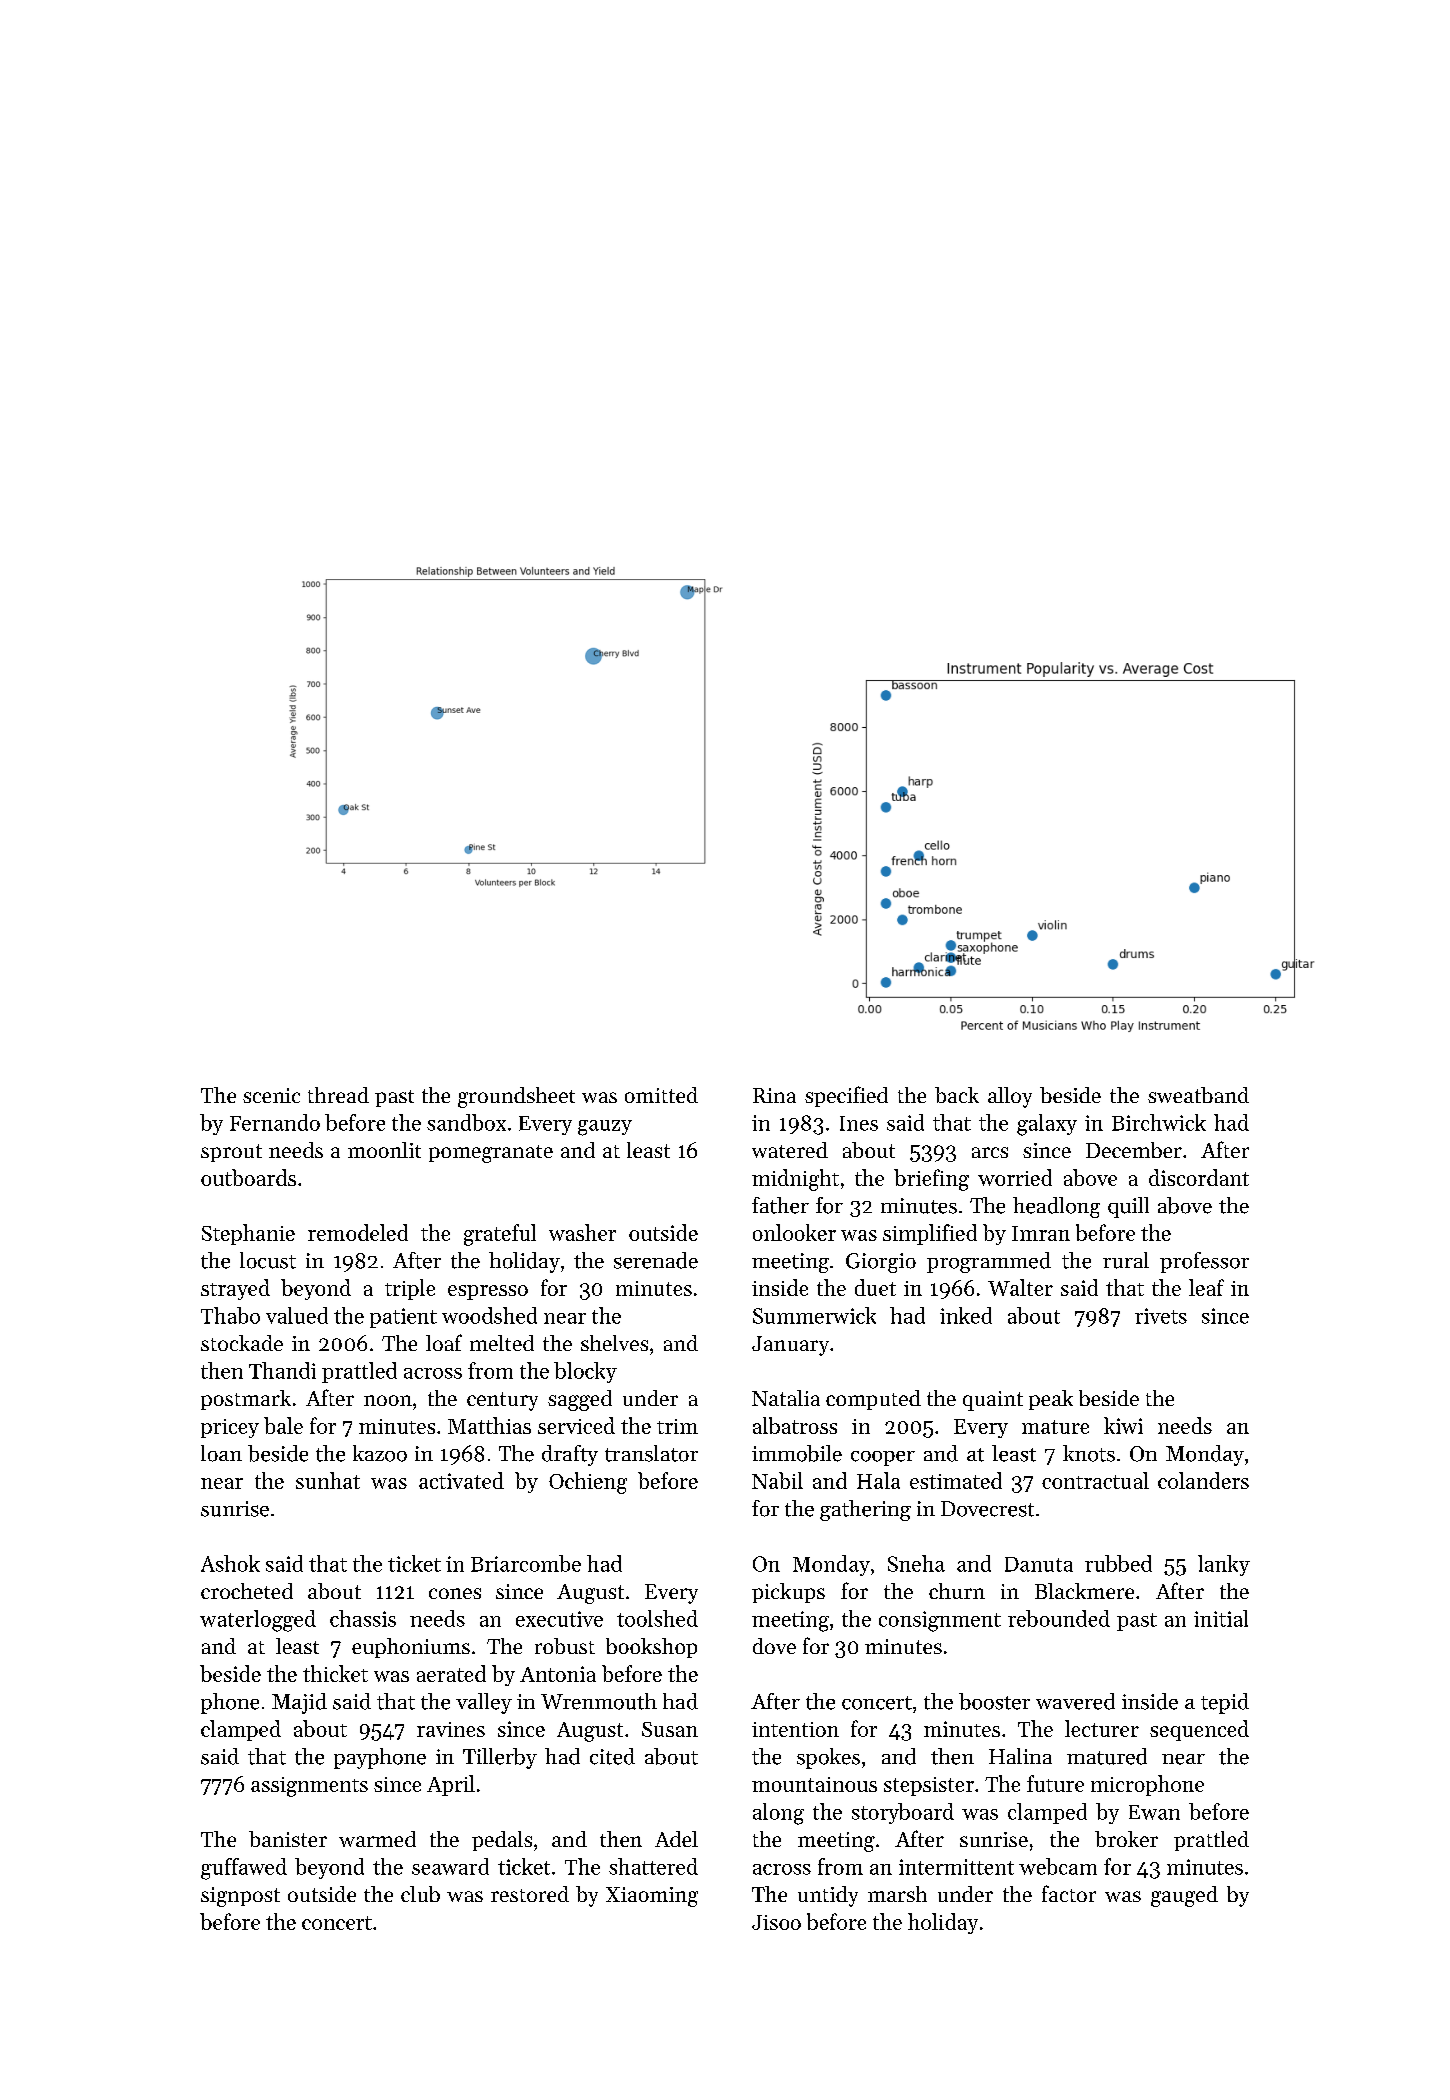  I want to click on loaf, so click(444, 1342).
